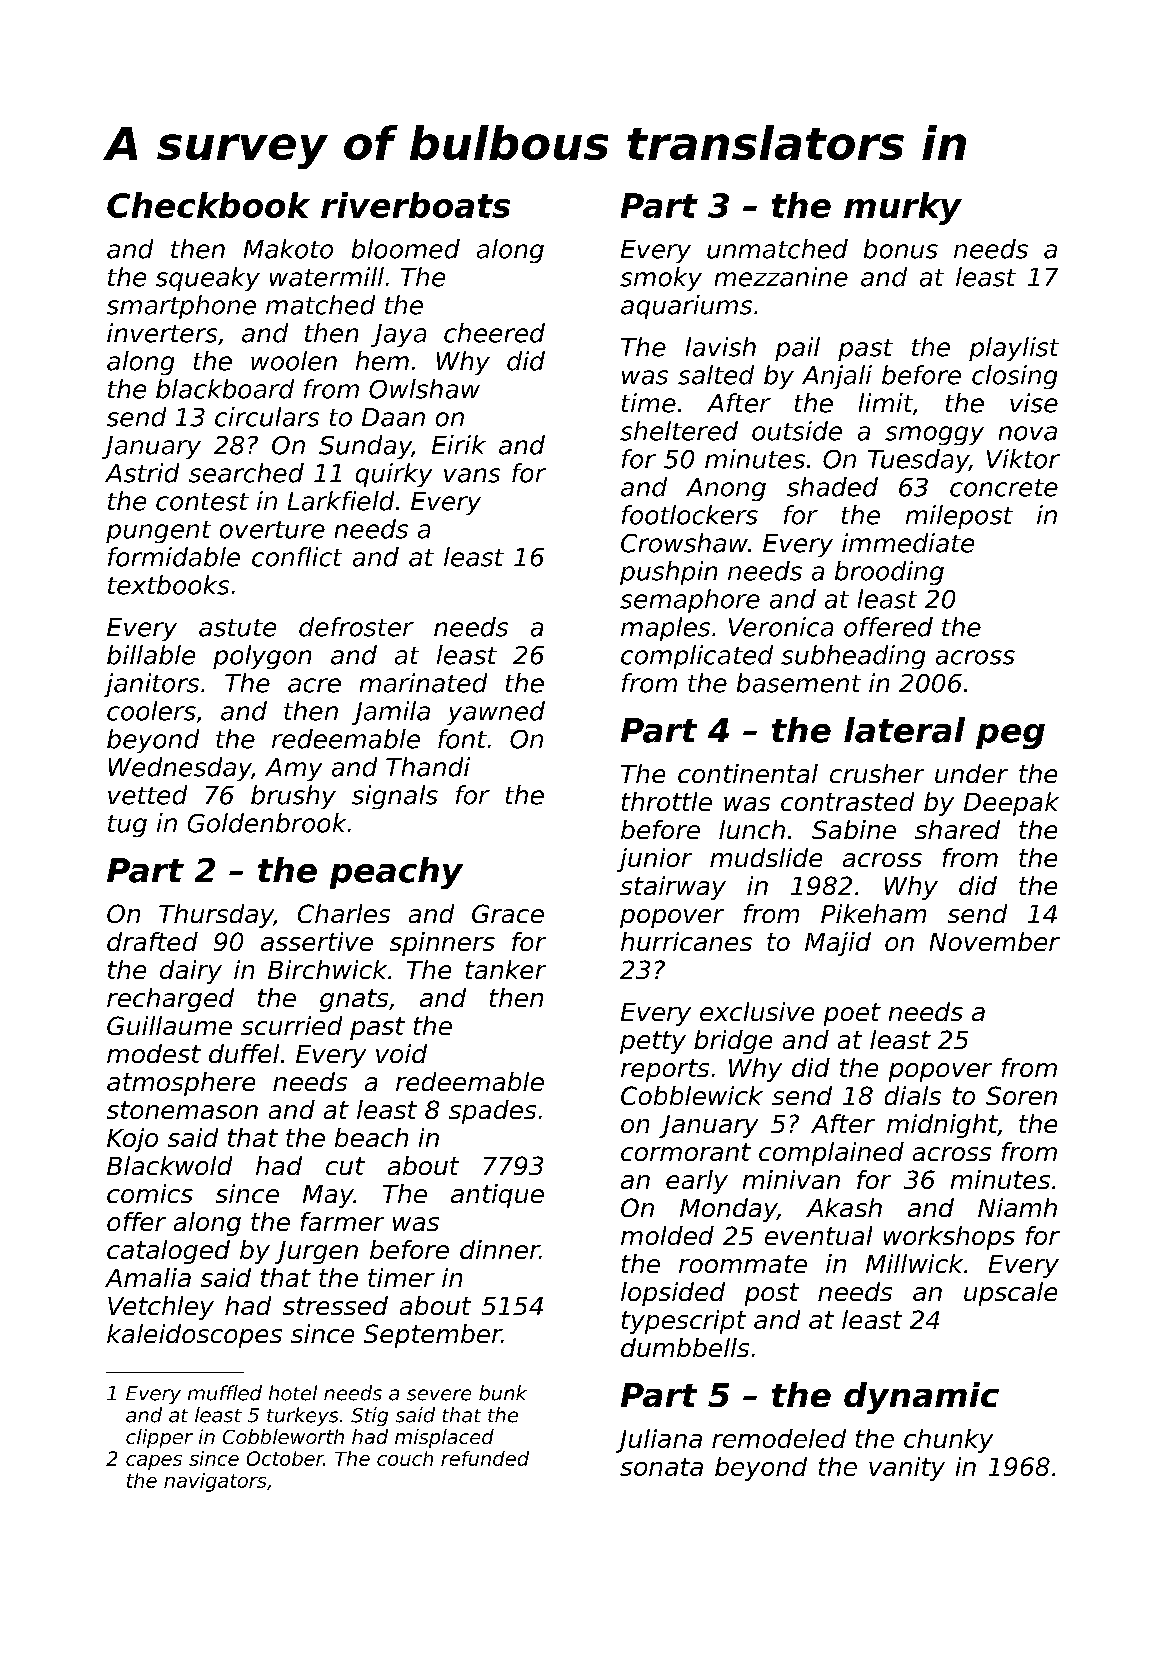 Image resolution: width=1165 pixels, height=1654 pixels. Describe the element at coordinates (216, 916) in the page. I see `Thursday` at that location.
